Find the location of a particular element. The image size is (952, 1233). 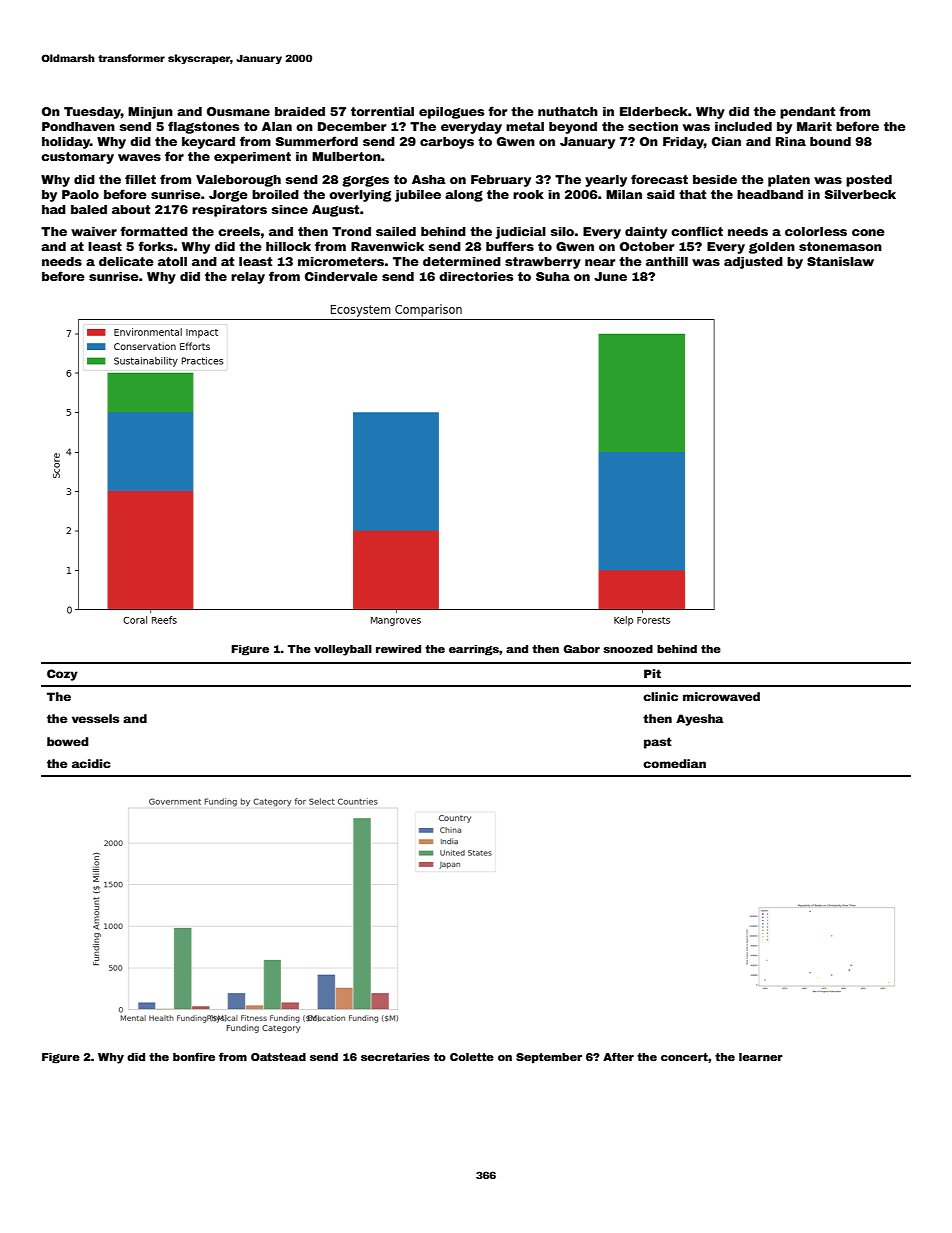

Colette is located at coordinates (472, 1057).
